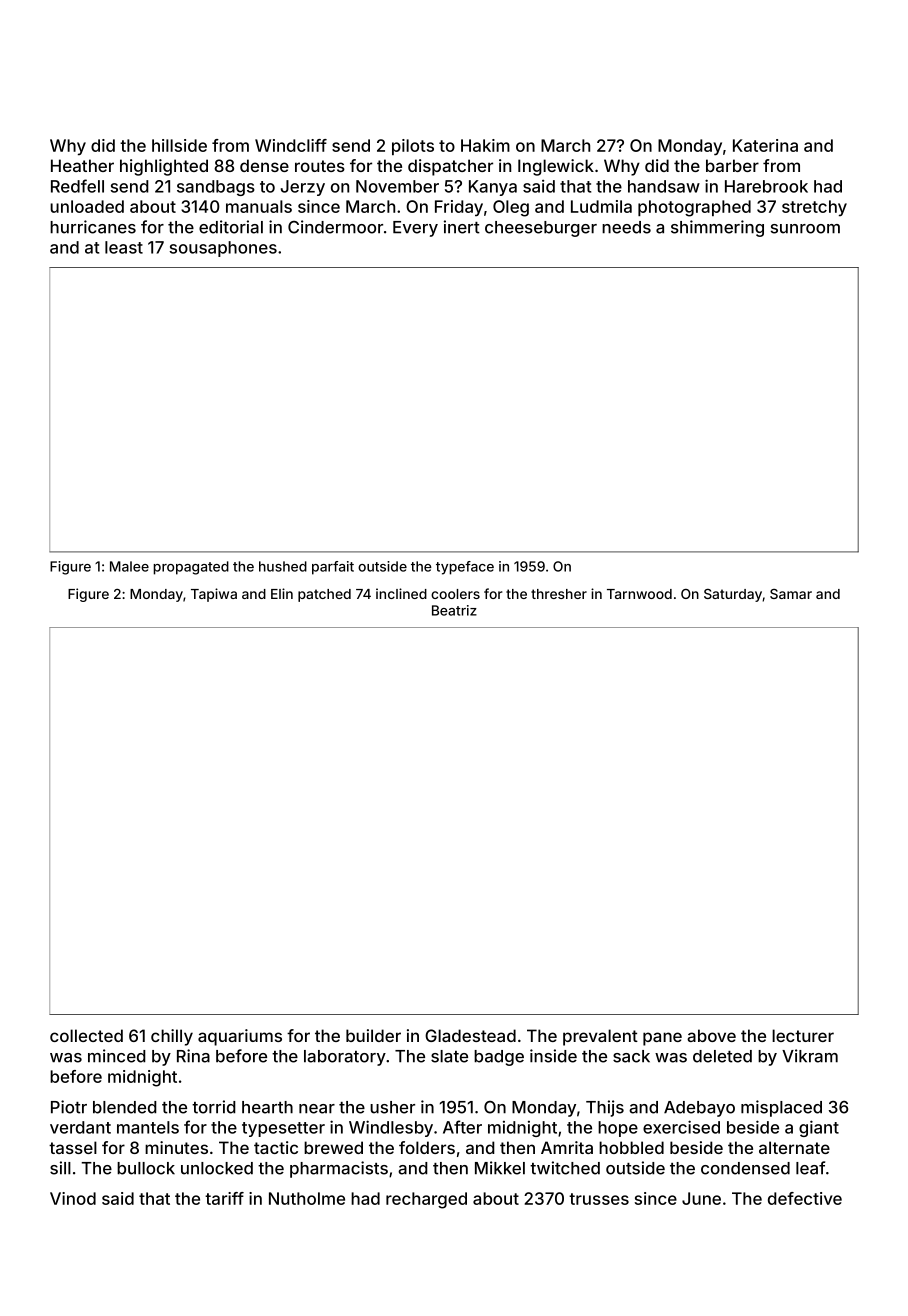 The image size is (908, 1316). I want to click on chilly, so click(172, 1037).
